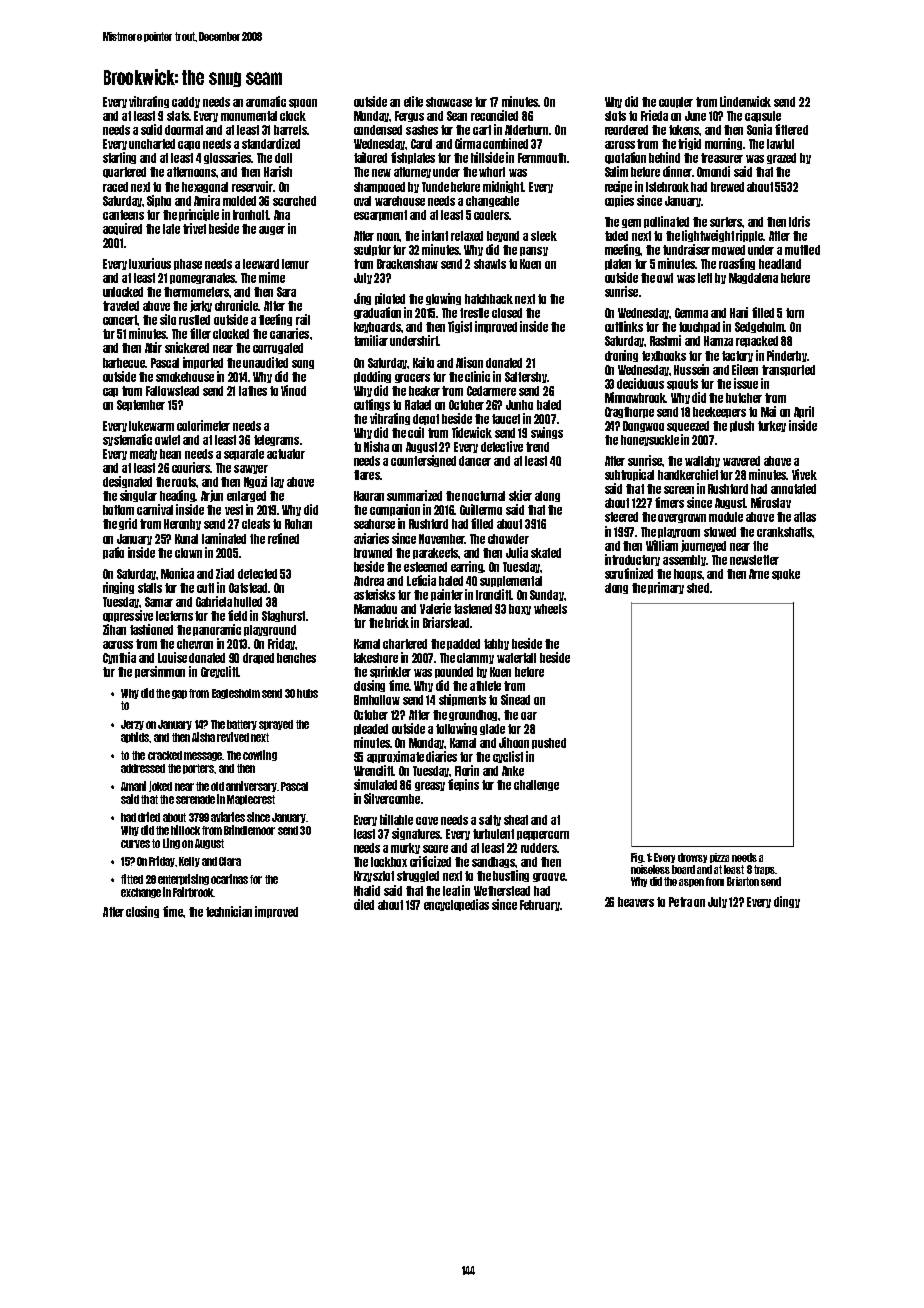  Describe the element at coordinates (516, 820) in the screenshot. I see `sheaf` at that location.
